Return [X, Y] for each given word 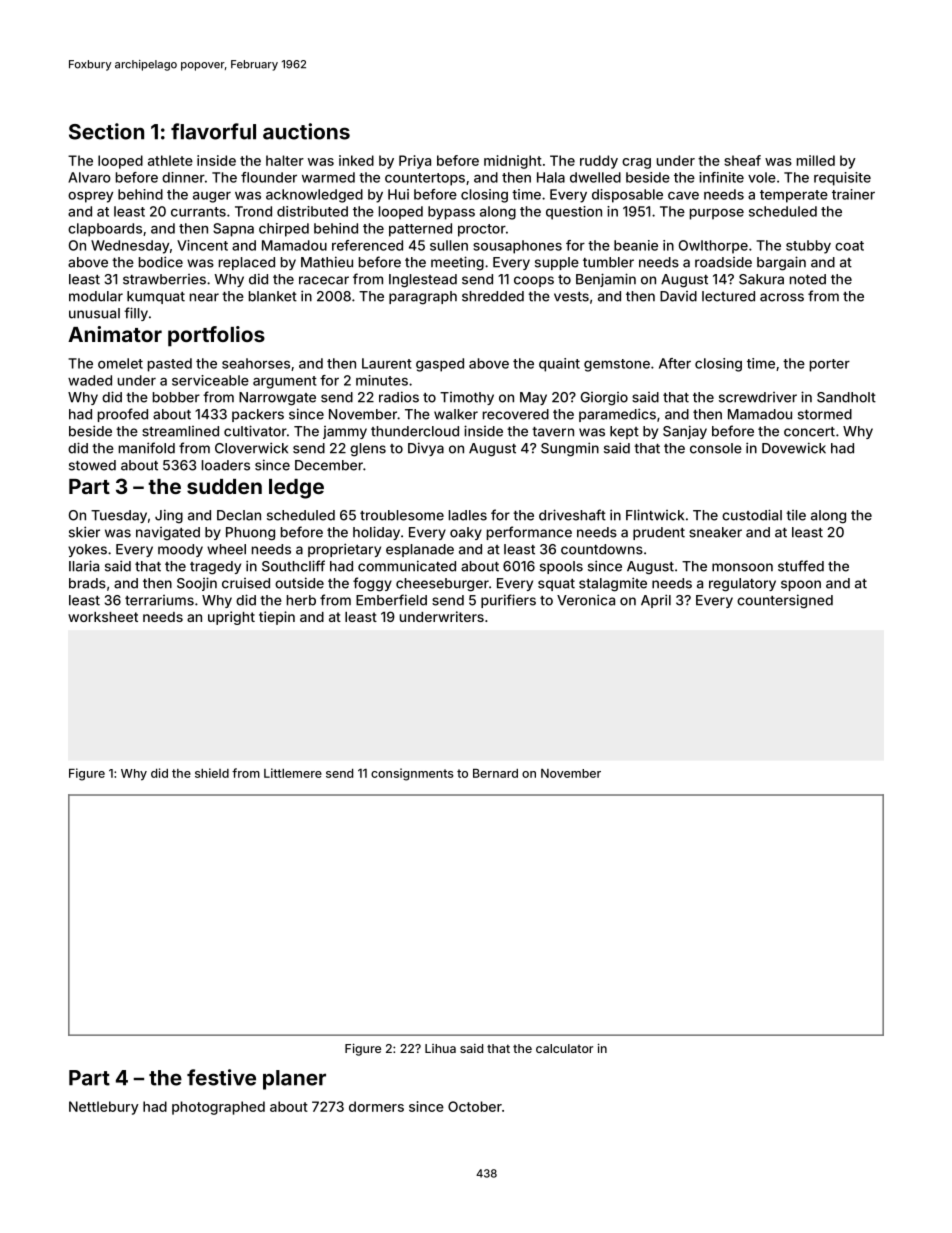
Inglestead [423, 281]
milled [816, 160]
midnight [513, 162]
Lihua [440, 1048]
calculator [564, 1048]
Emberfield [391, 600]
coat [849, 246]
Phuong [250, 534]
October [475, 1106]
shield [212, 773]
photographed [218, 1108]
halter [285, 160]
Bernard [495, 773]
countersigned [785, 601]
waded [90, 380]
